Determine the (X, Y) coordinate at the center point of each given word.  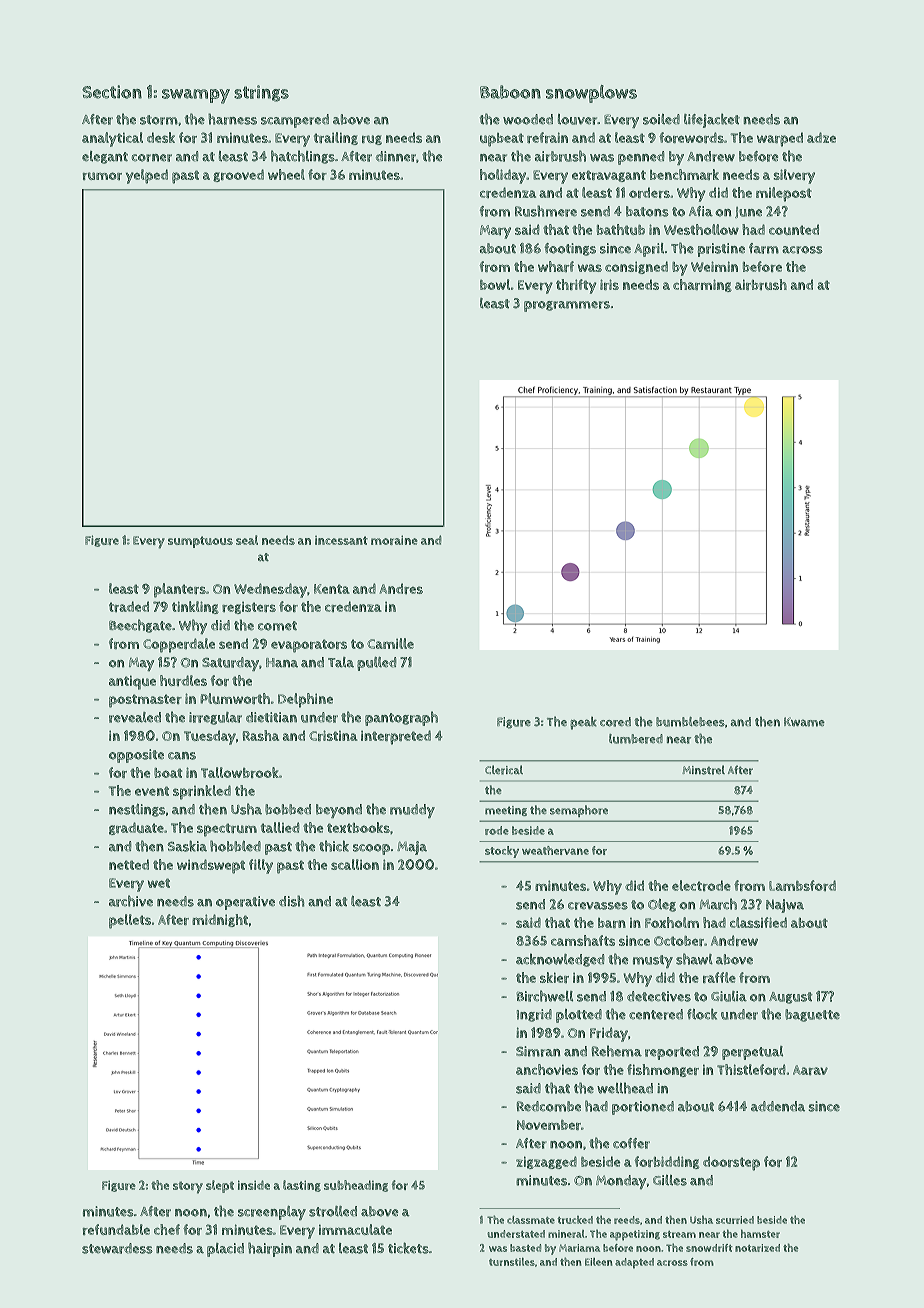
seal (247, 540)
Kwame (804, 722)
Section (112, 92)
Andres (401, 588)
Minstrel (703, 770)
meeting (506, 811)
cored (615, 722)
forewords (691, 137)
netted (129, 864)
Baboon (510, 92)
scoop (371, 849)
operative (245, 903)
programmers (567, 306)
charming (702, 285)
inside (254, 1185)
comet (277, 626)
